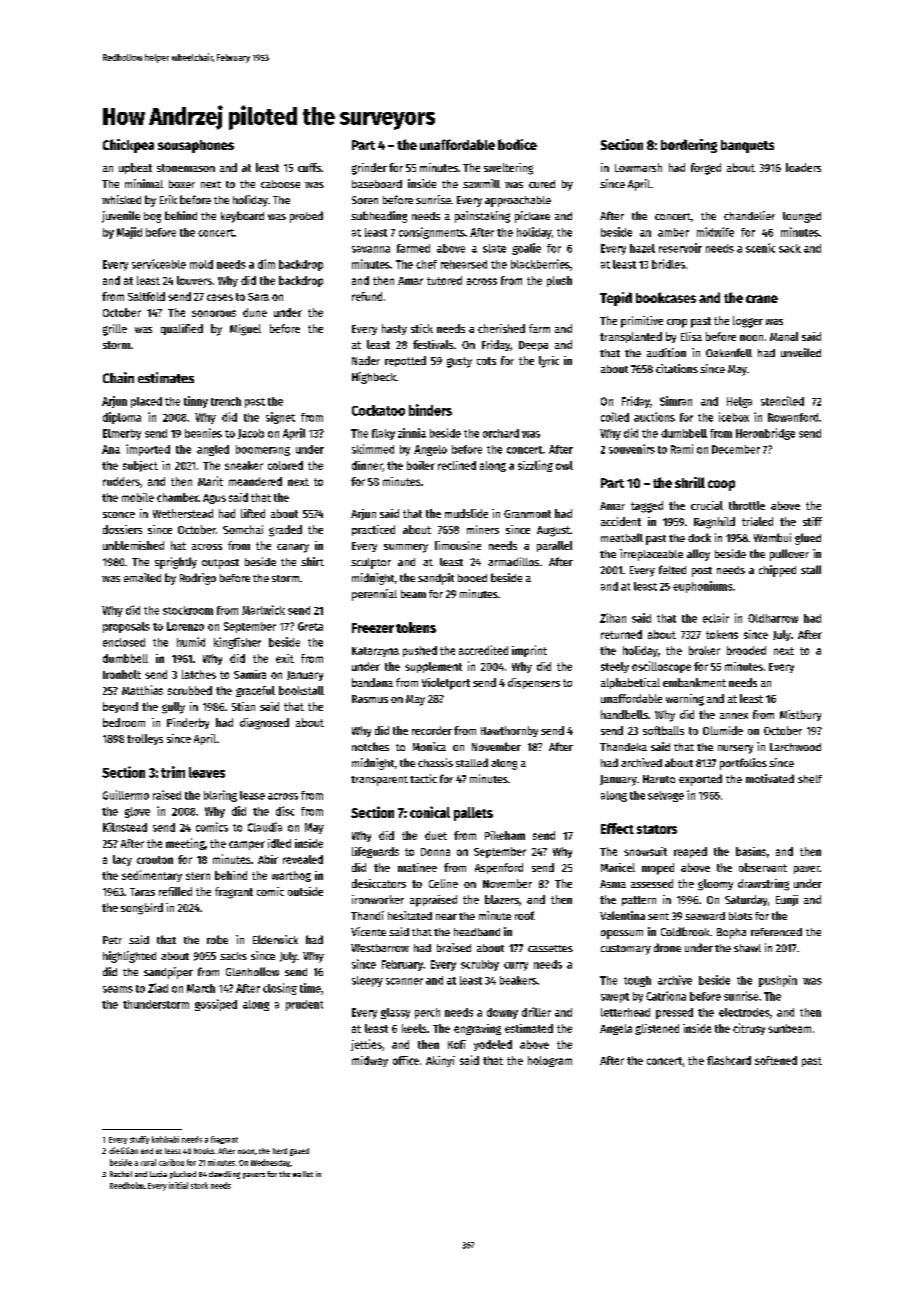 This document has height=1308, width=924. Describe the element at coordinates (367, 466) in the document. I see `dinner` at that location.
